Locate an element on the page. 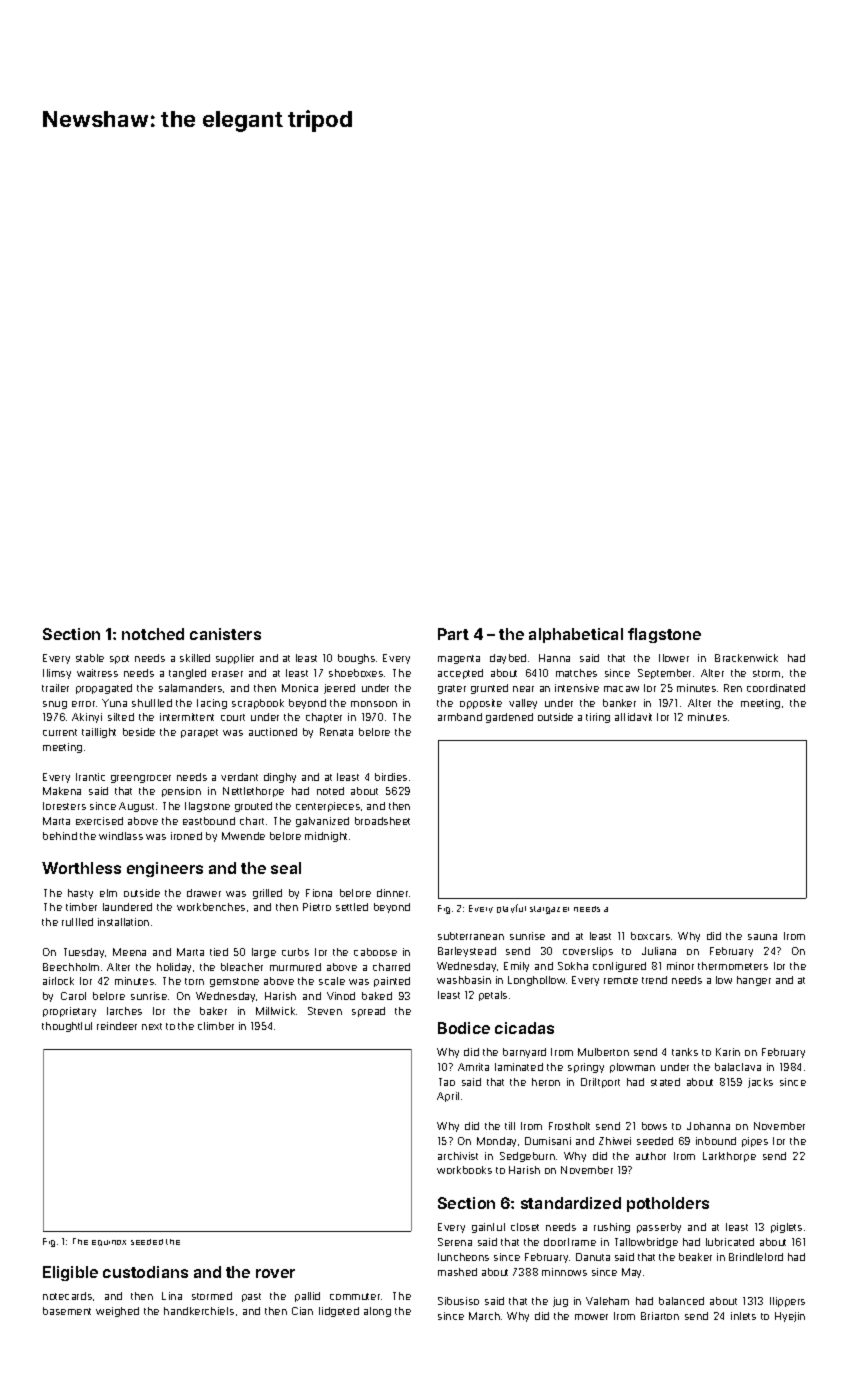 The height and width of the image is (1400, 849). Part is located at coordinates (453, 634).
